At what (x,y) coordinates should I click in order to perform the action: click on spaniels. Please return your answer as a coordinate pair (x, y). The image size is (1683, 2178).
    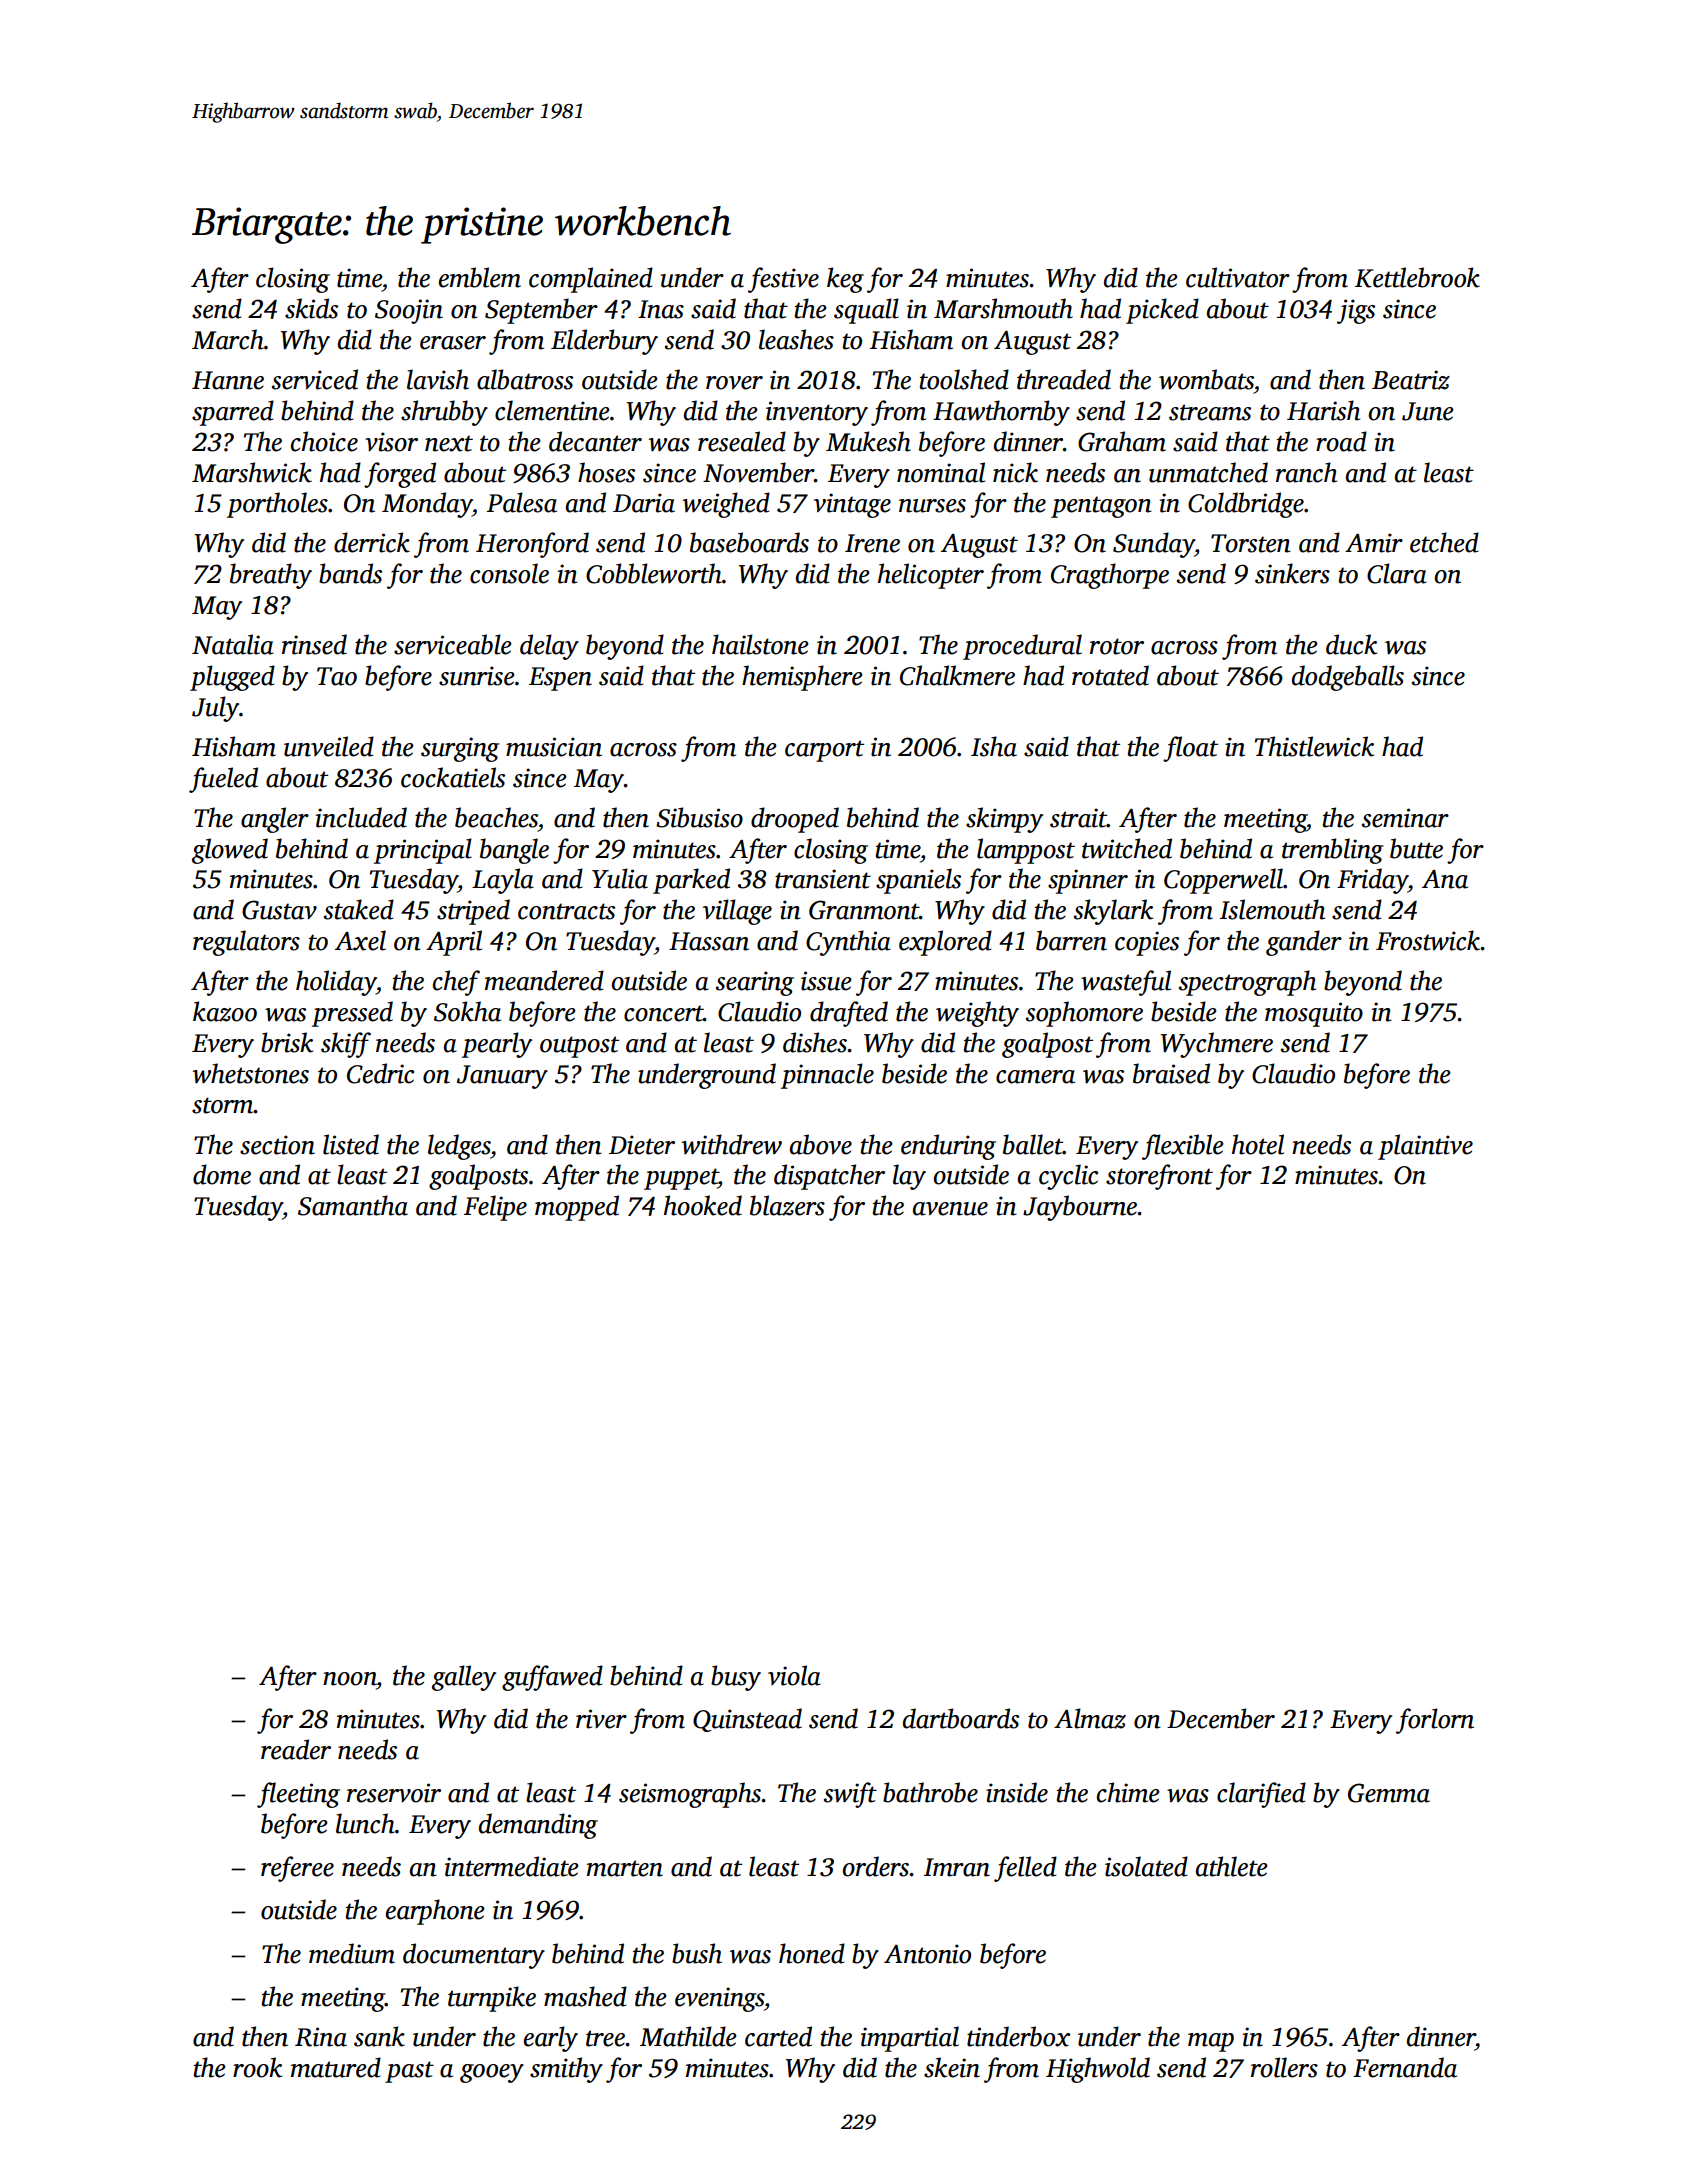
    Looking at the image, I should click on (918, 881).
